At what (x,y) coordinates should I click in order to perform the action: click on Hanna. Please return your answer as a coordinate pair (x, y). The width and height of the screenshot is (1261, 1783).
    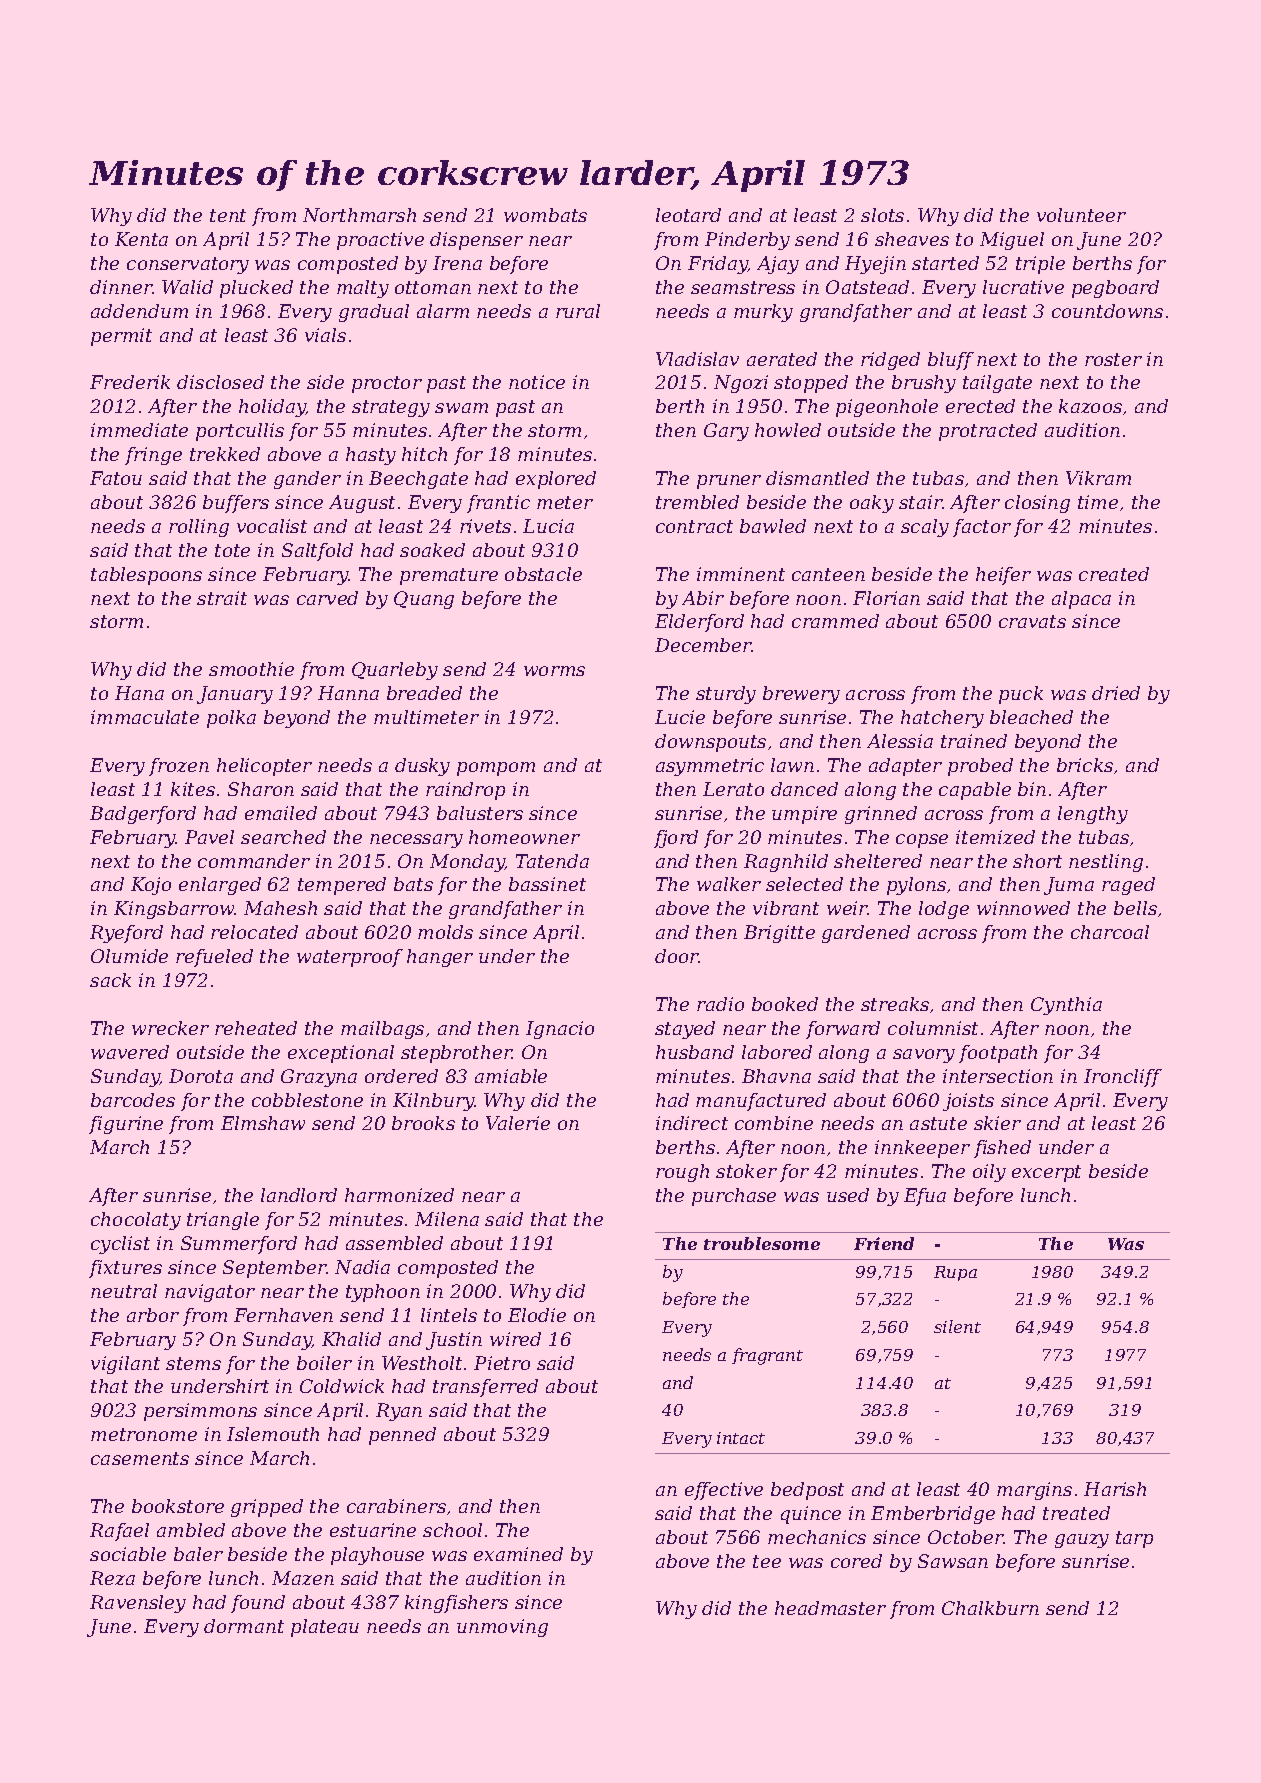
    Looking at the image, I should click on (348, 693).
